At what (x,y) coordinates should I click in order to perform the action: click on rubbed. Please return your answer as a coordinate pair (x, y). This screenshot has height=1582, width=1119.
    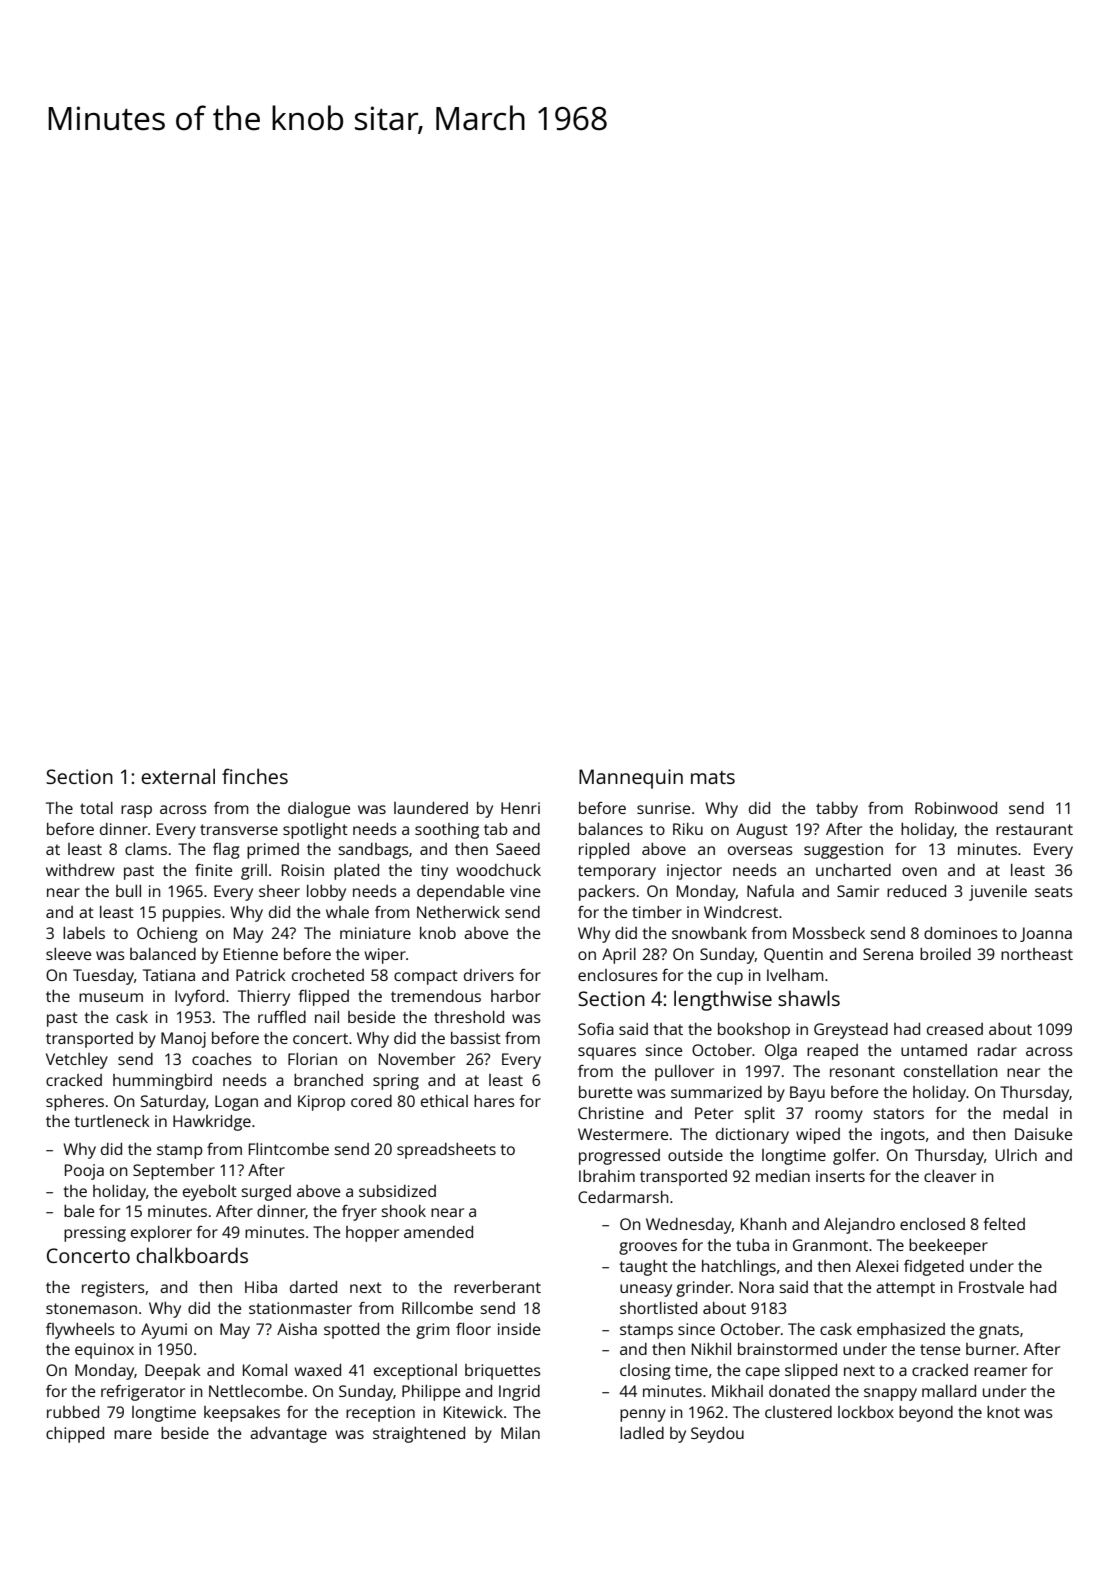
    Looking at the image, I should click on (73, 1412).
